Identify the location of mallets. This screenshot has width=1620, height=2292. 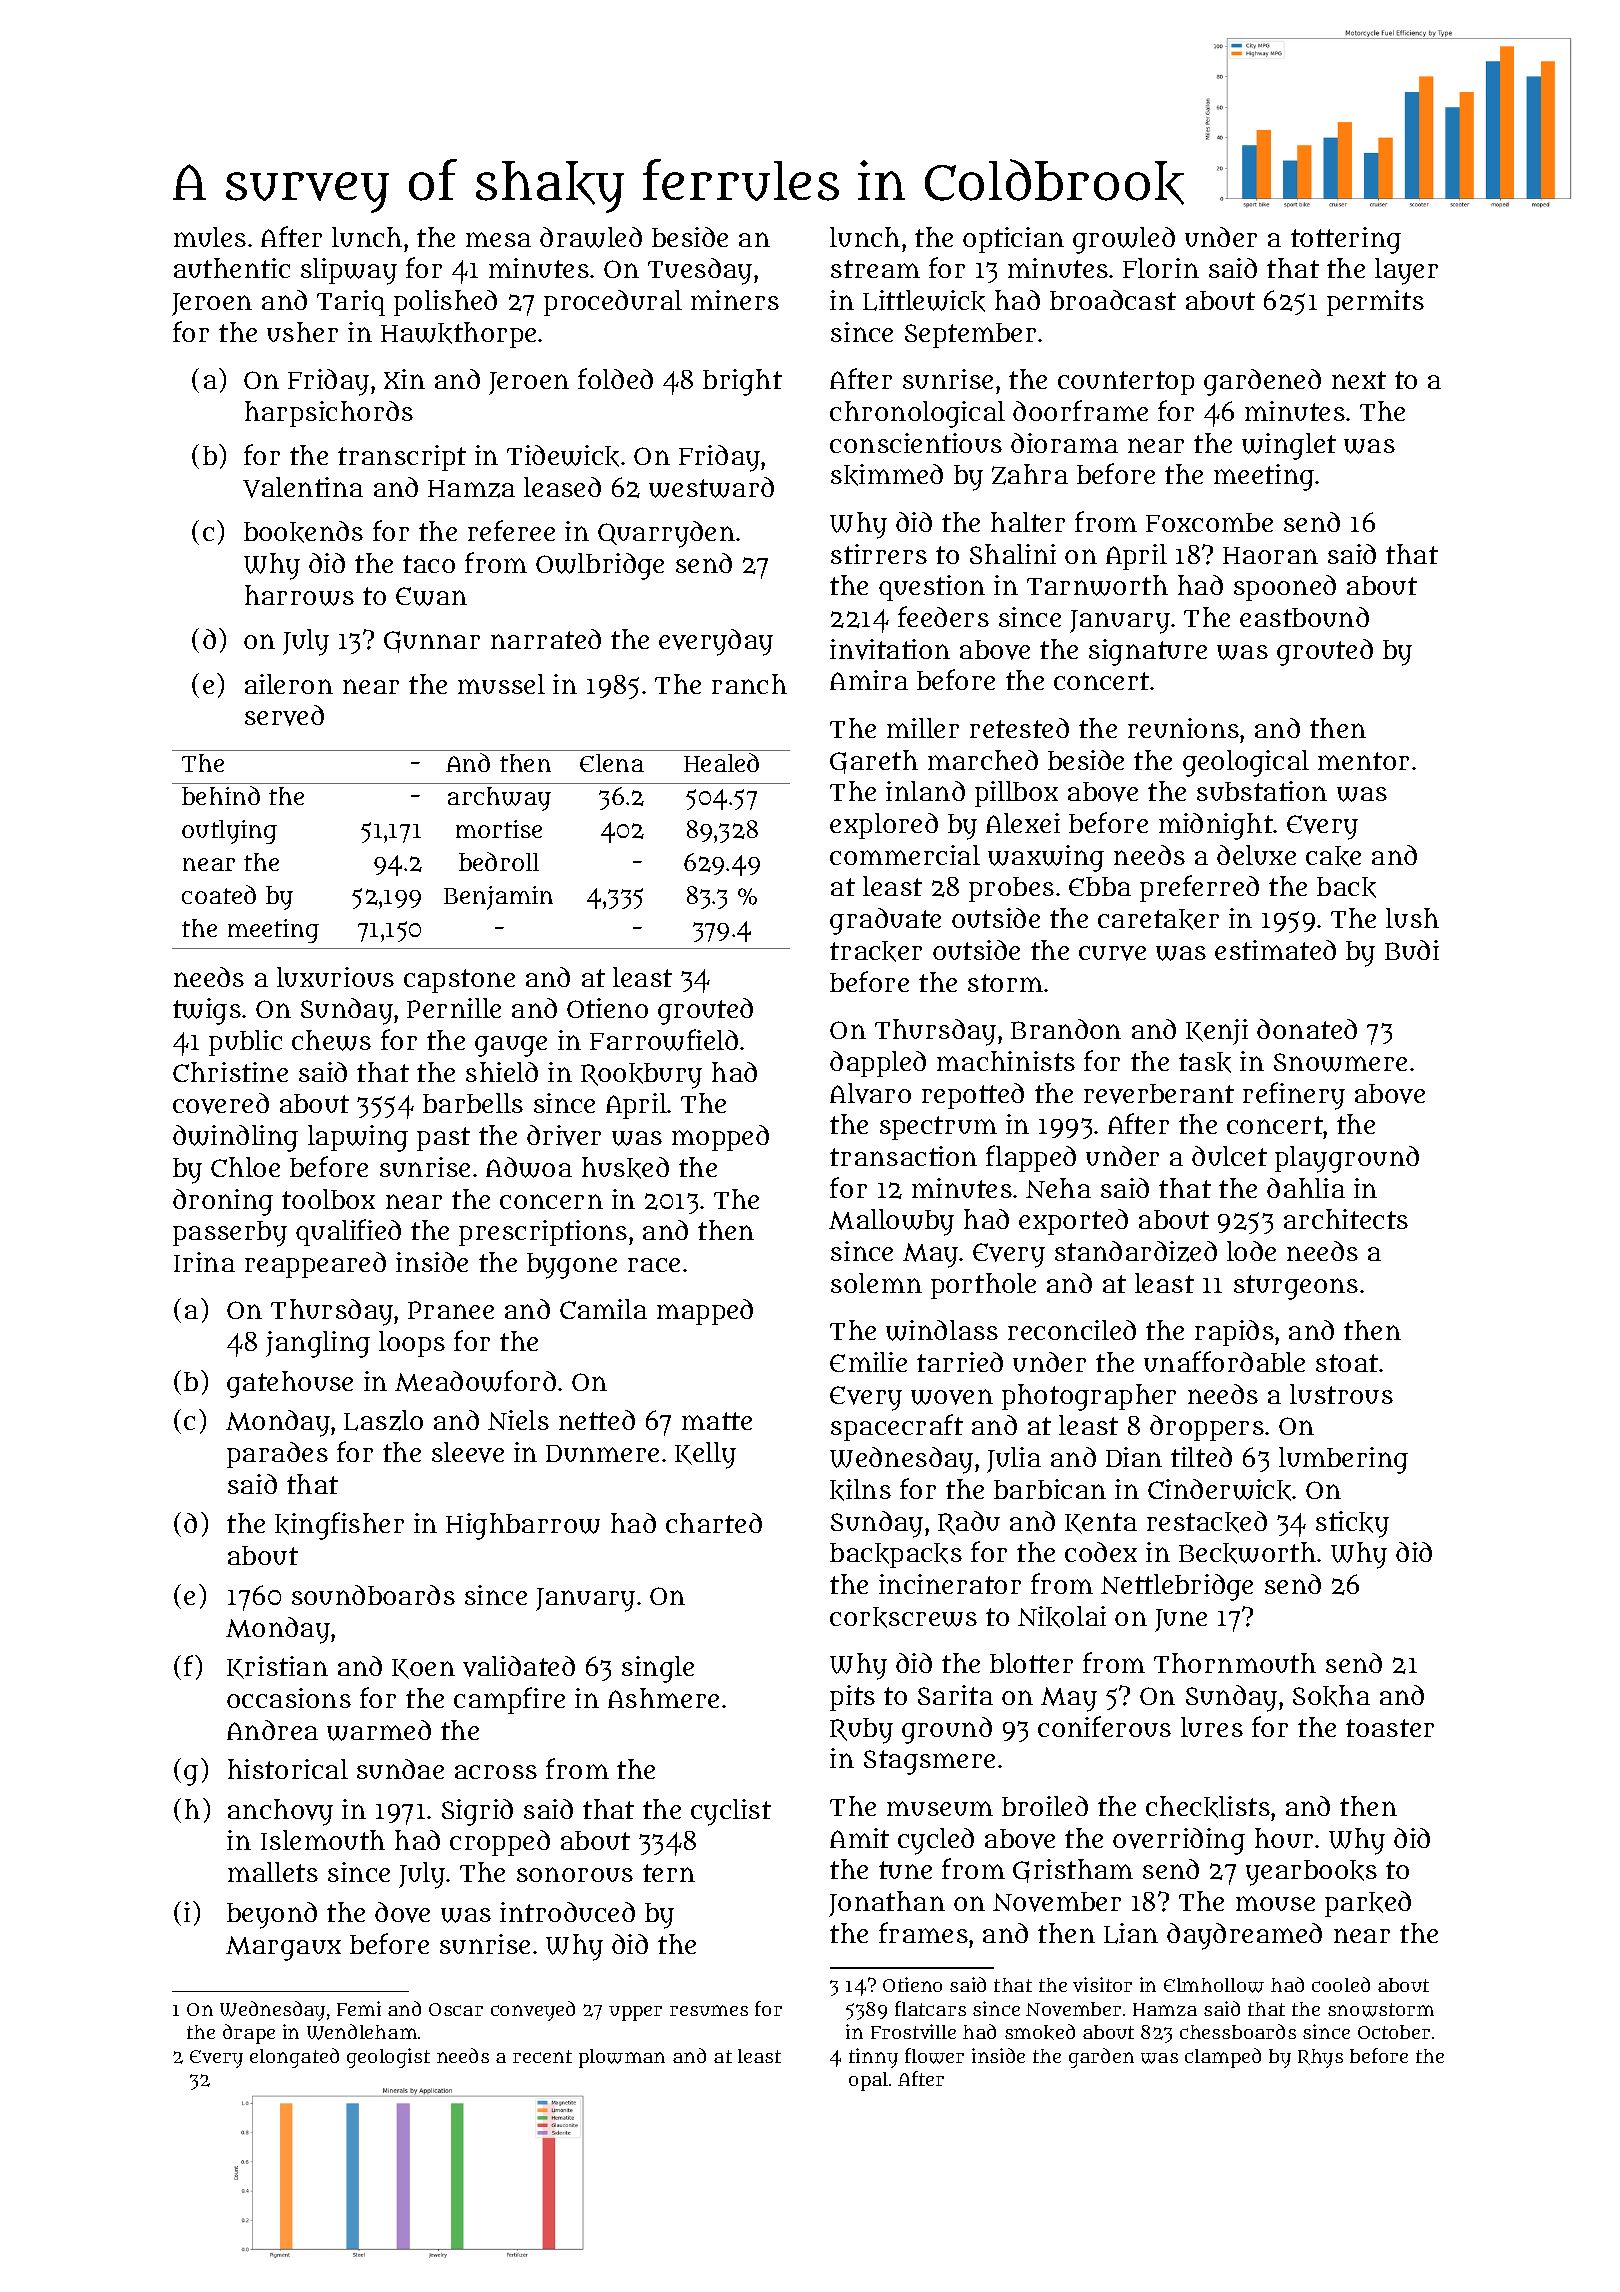
(273, 1872).
